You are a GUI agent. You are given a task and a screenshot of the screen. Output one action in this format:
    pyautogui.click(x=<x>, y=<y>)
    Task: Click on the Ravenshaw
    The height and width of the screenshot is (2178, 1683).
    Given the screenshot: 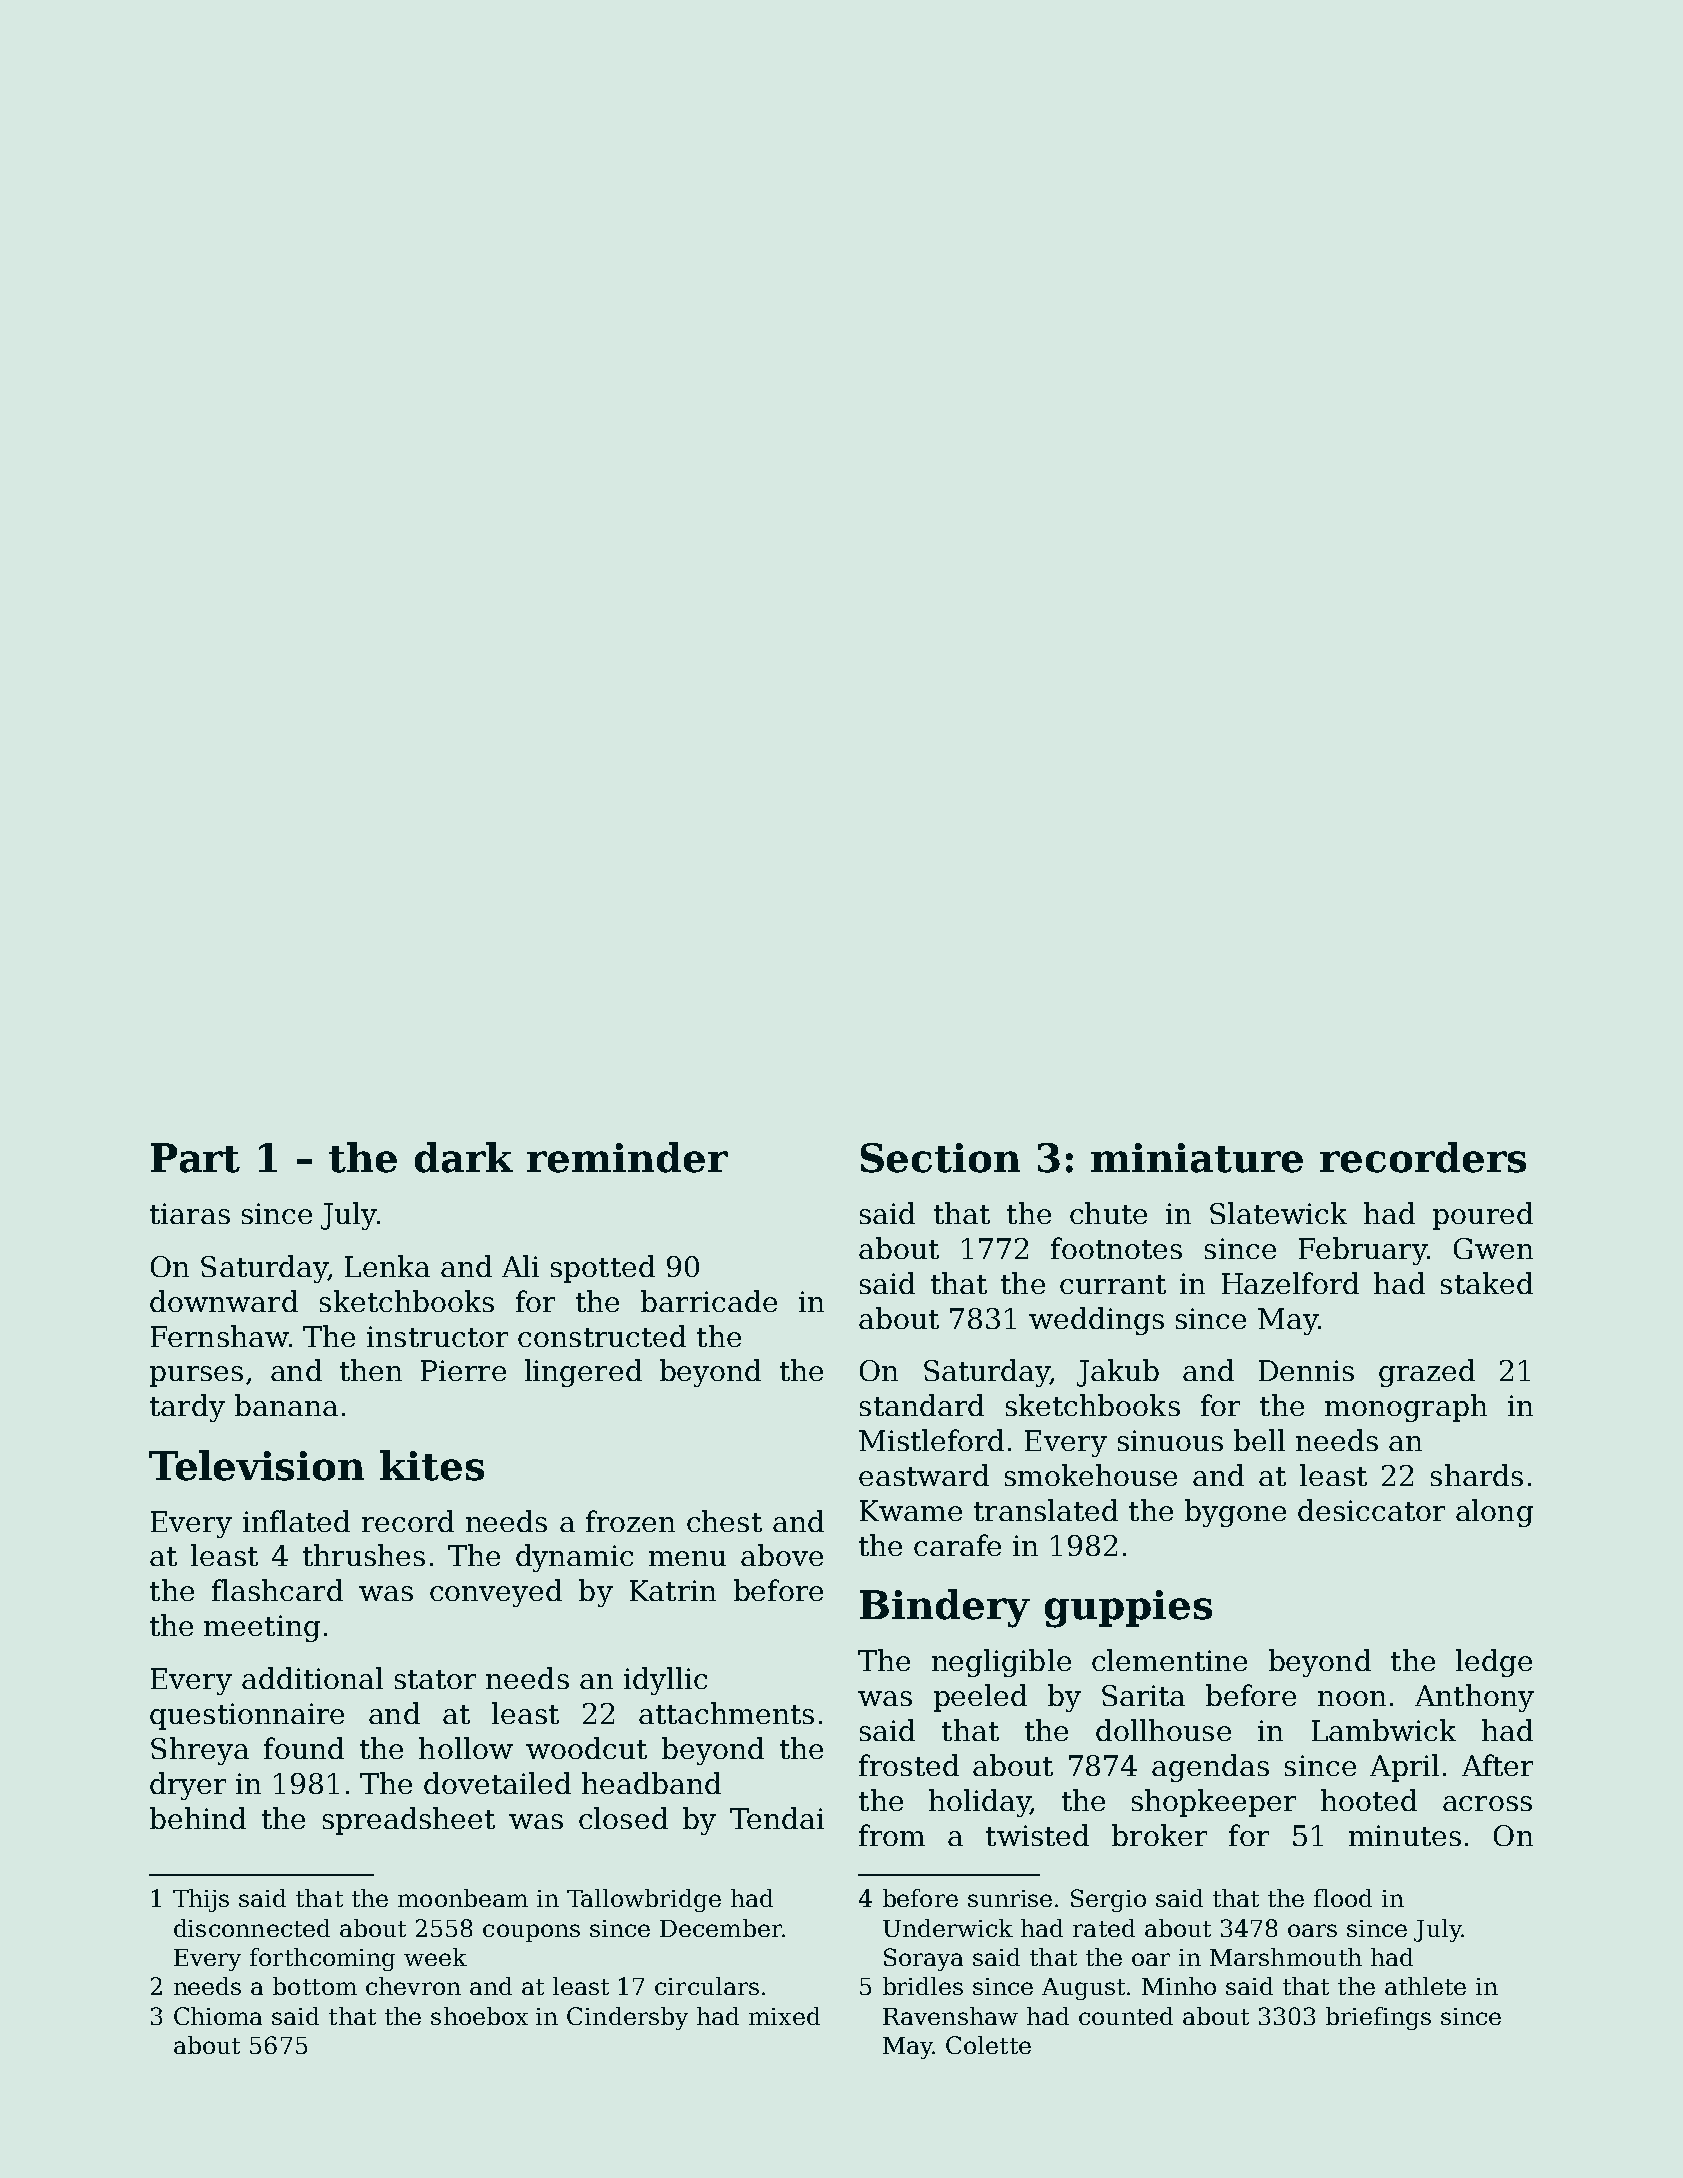 What is the action you would take?
    pyautogui.click(x=950, y=2016)
